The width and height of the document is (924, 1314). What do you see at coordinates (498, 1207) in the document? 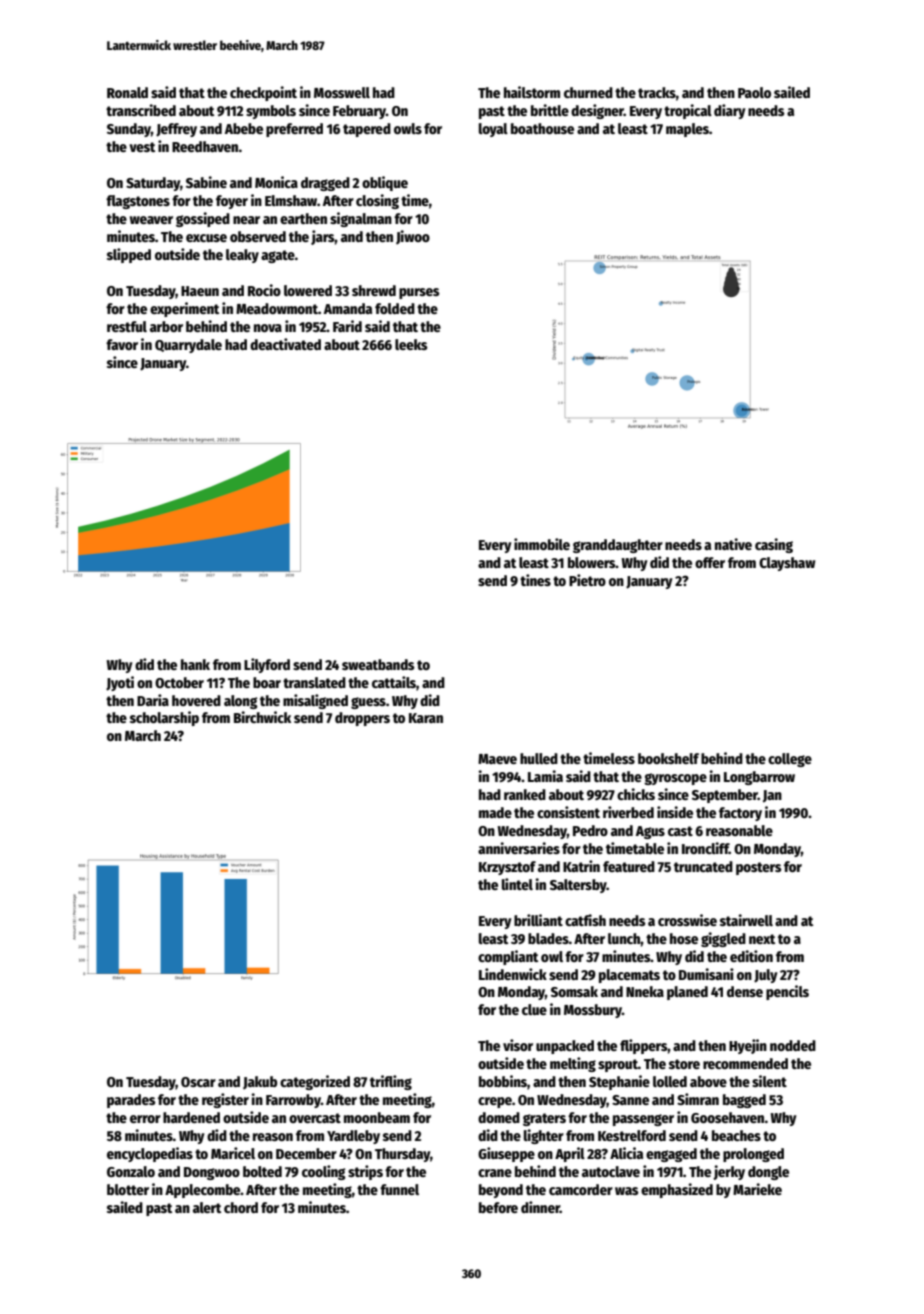
I see `before` at bounding box center [498, 1207].
